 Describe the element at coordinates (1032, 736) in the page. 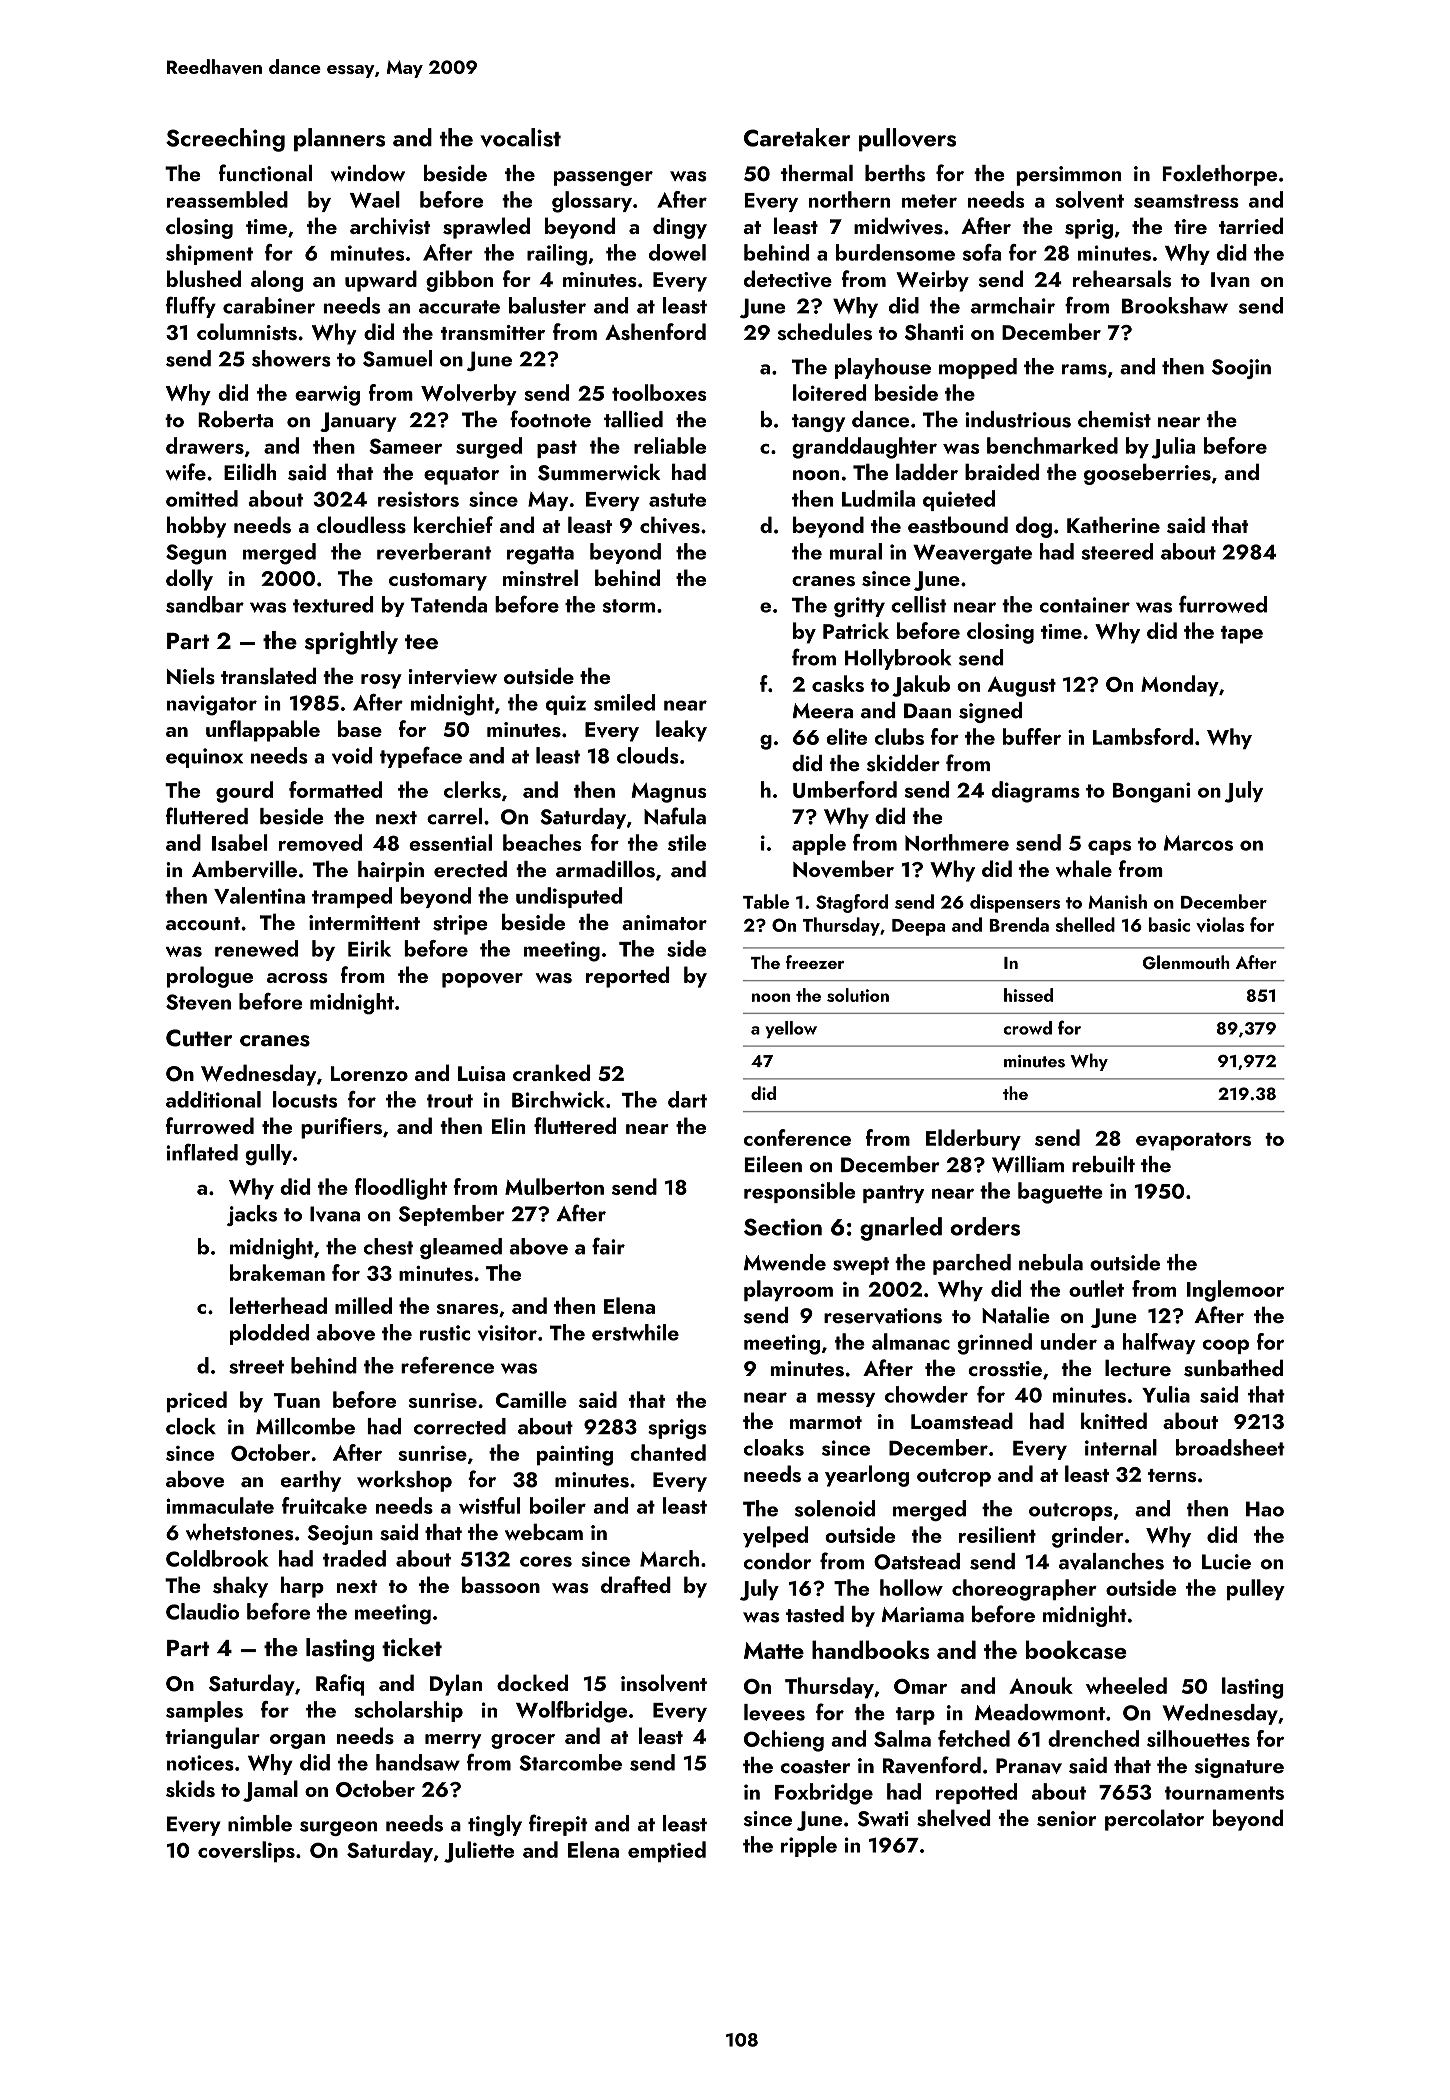

I see `buffer` at that location.
